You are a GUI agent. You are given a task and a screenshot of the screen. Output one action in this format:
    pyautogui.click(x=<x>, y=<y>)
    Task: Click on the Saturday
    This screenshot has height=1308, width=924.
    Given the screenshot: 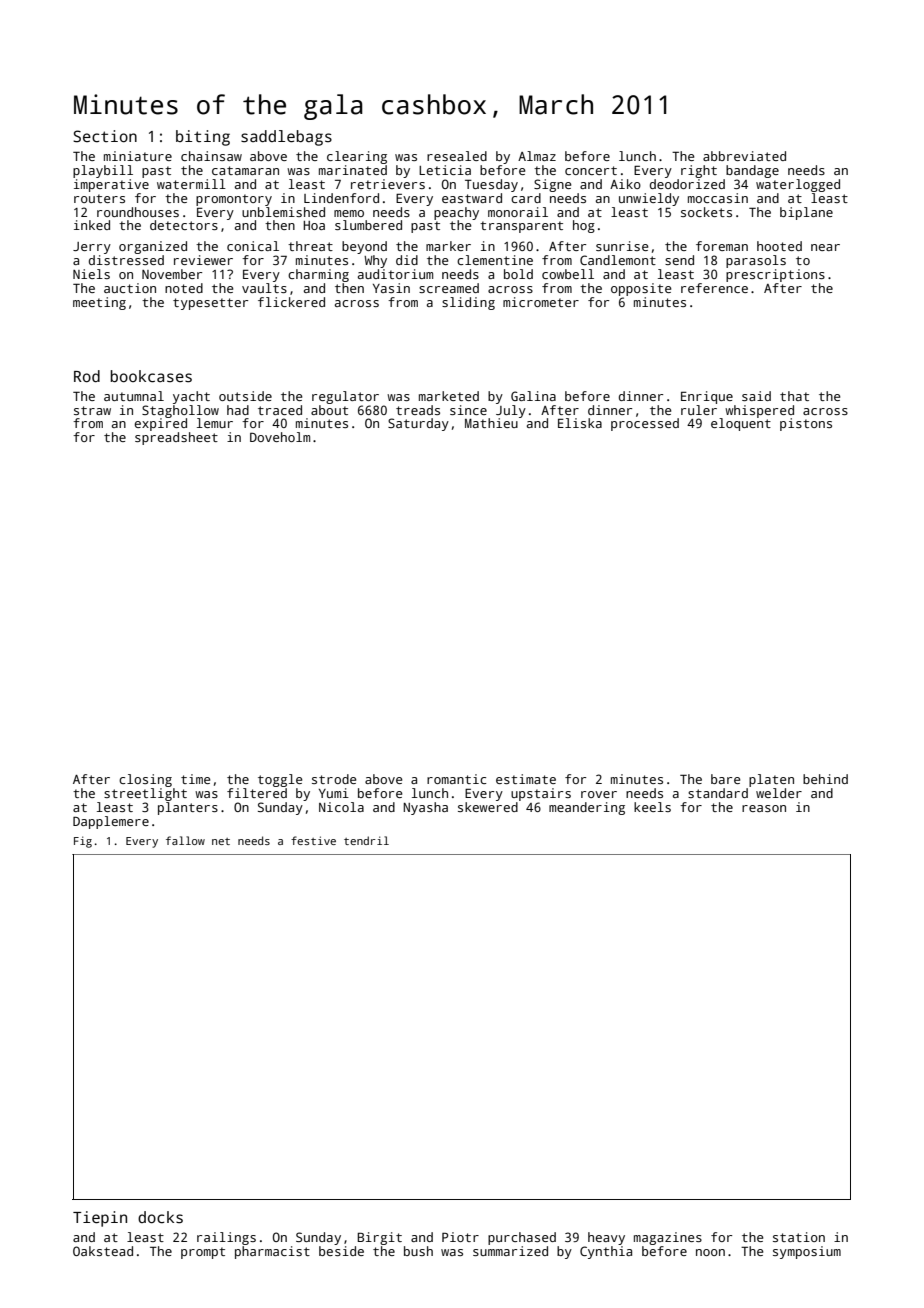 What is the action you would take?
    pyautogui.click(x=418, y=424)
